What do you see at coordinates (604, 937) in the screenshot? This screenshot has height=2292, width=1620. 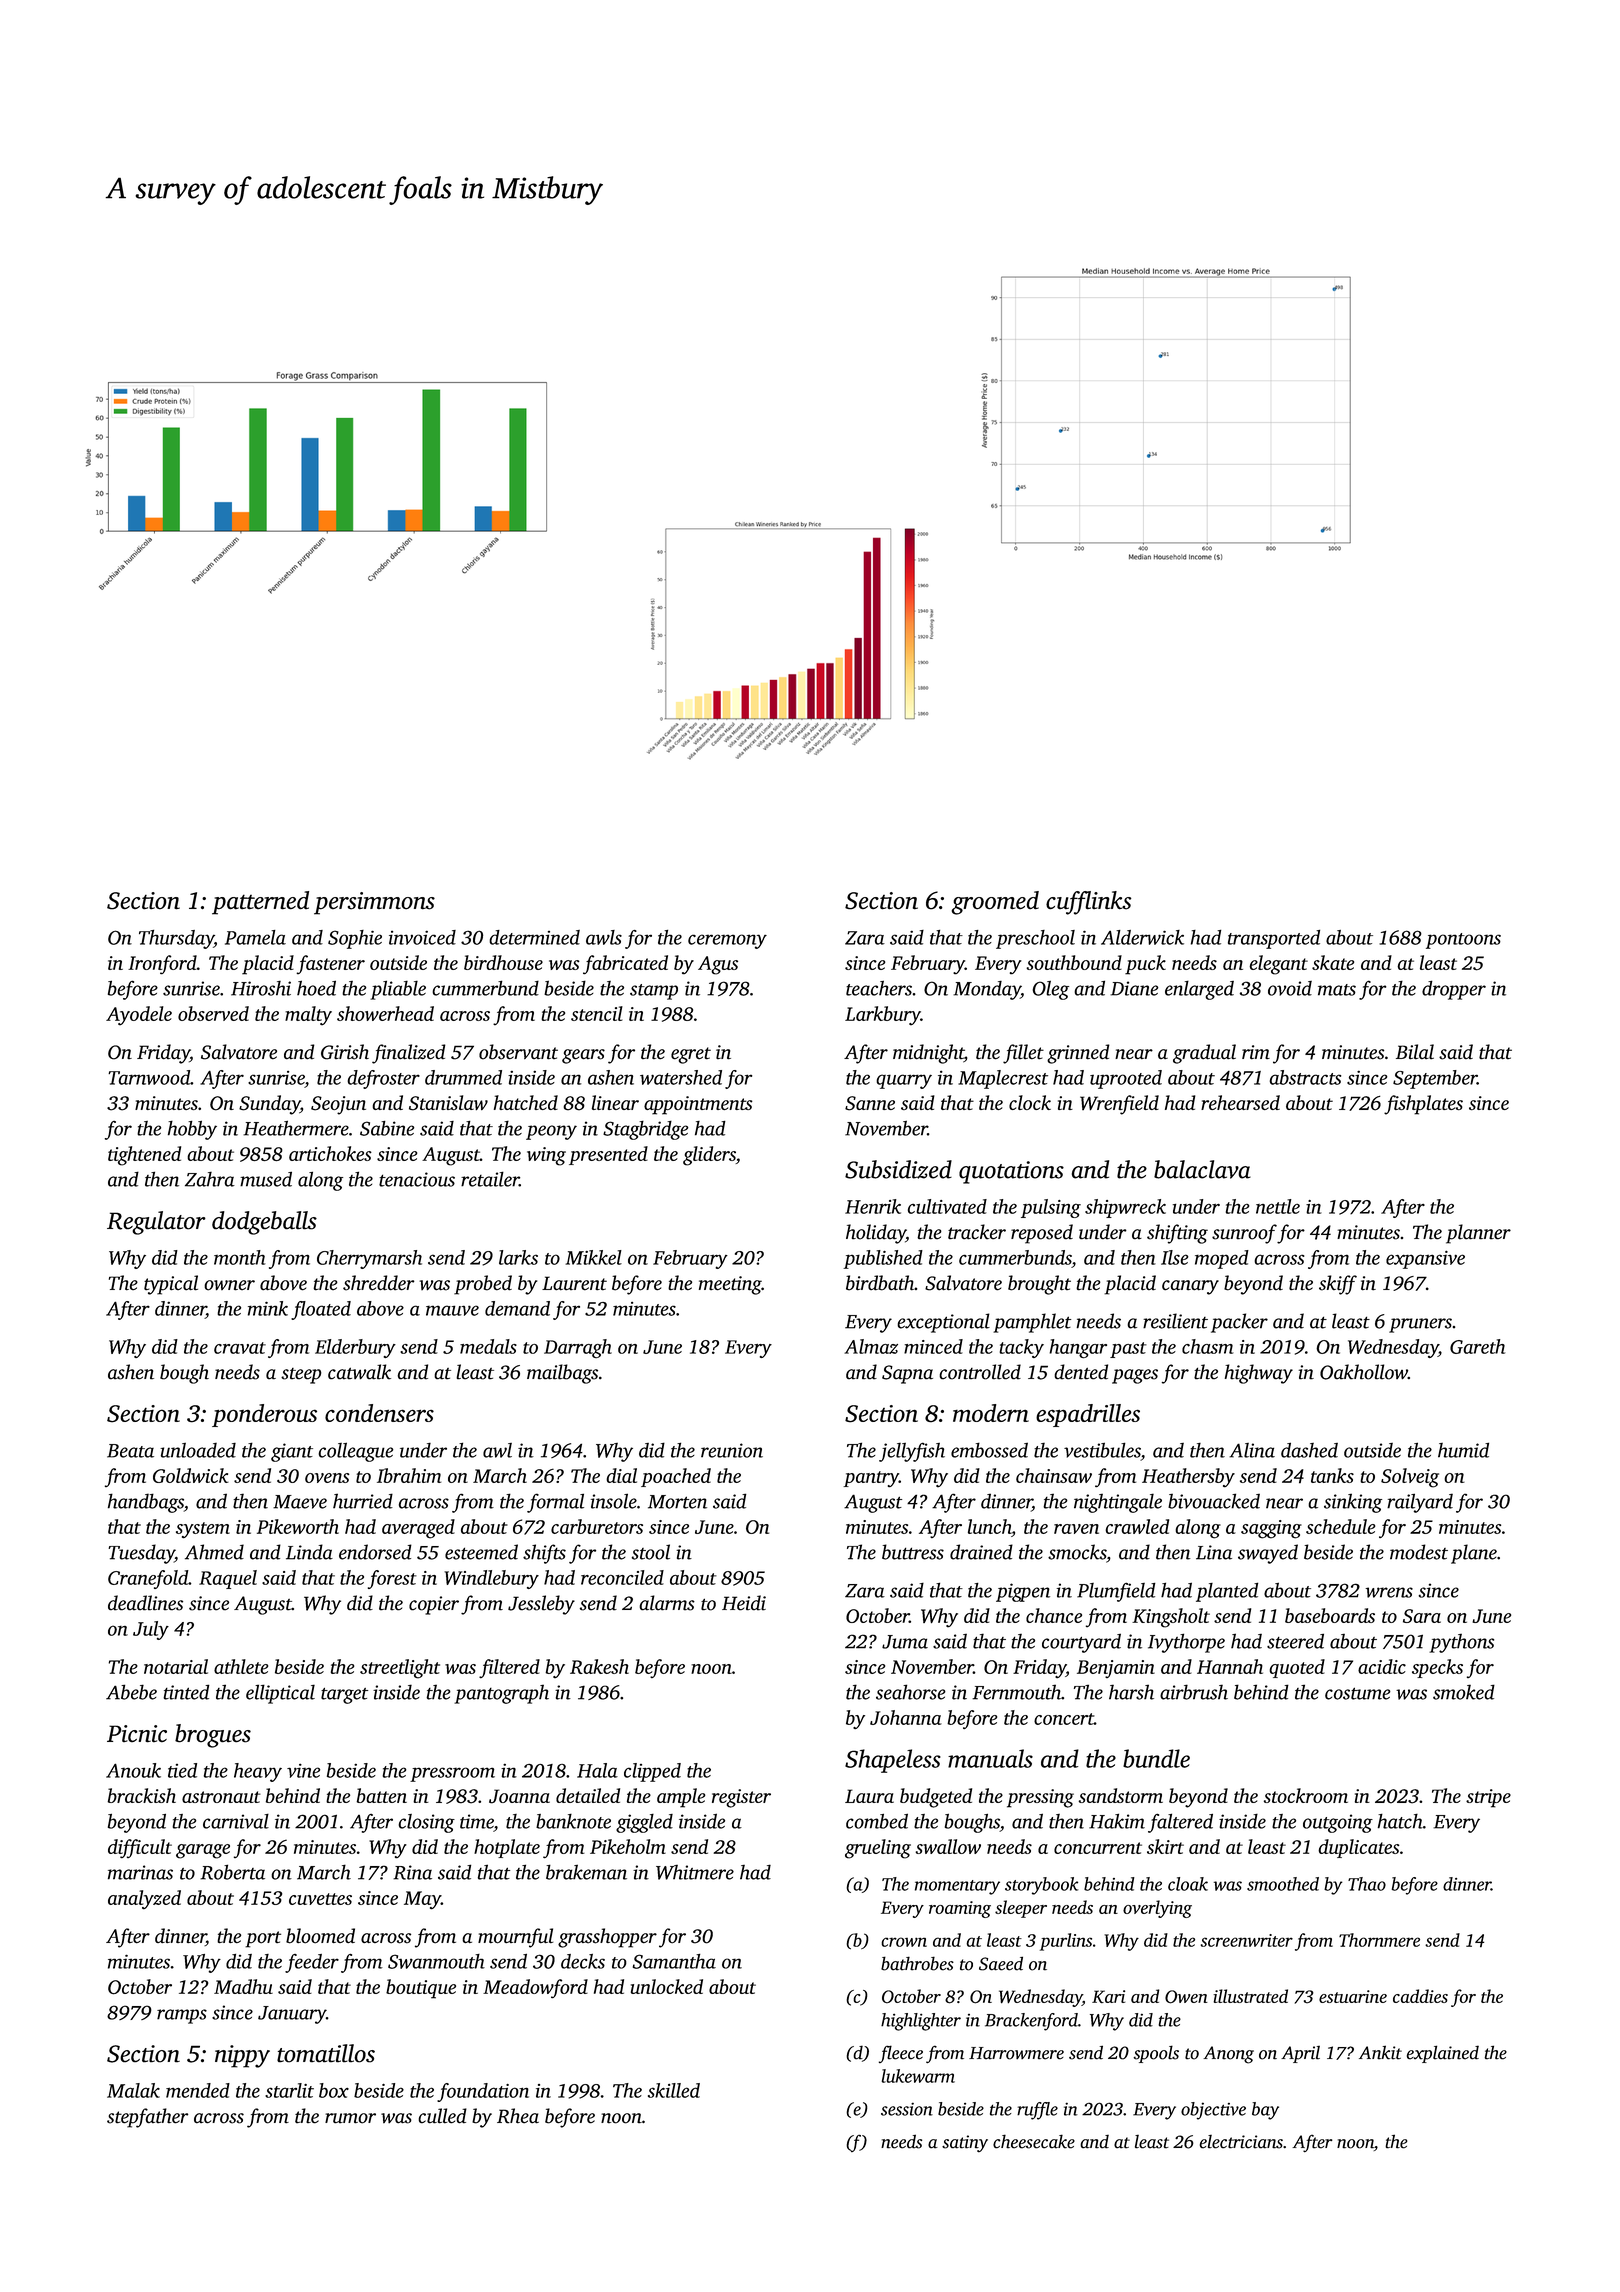 I see `awls` at bounding box center [604, 937].
